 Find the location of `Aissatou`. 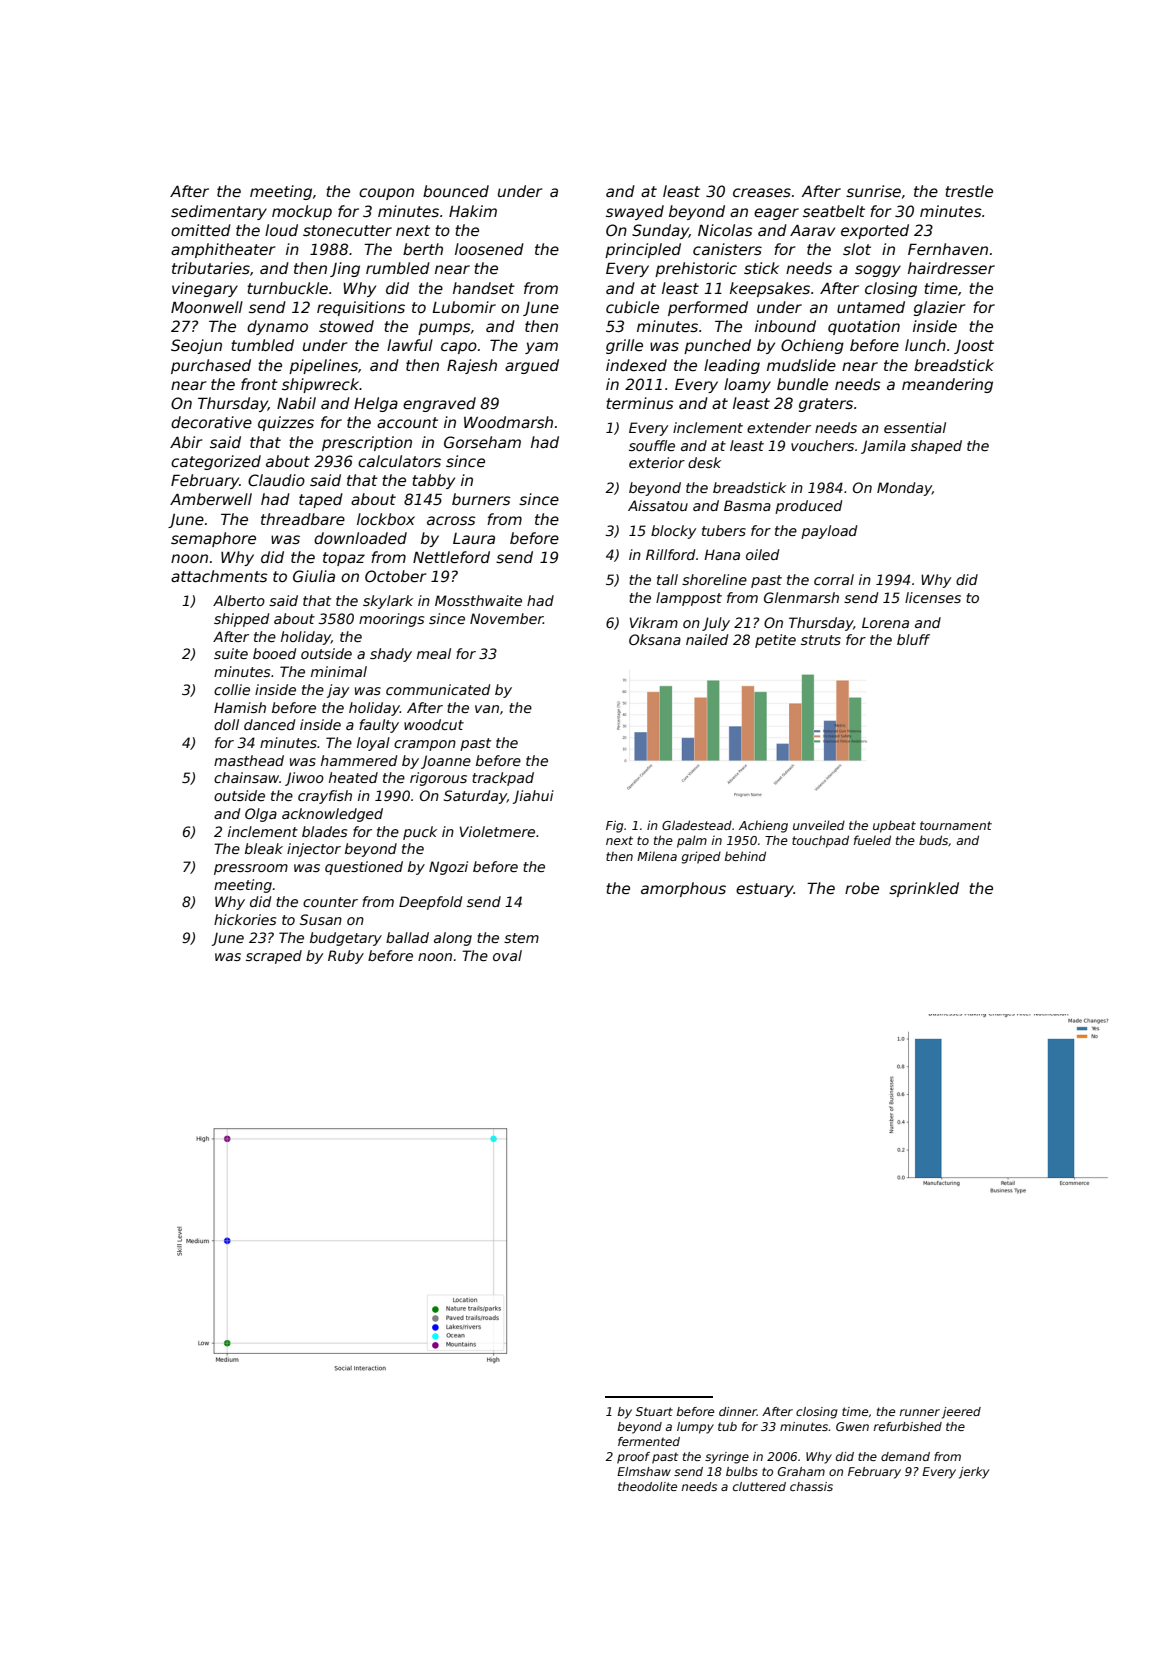

Aissatou is located at coordinates (658, 505).
